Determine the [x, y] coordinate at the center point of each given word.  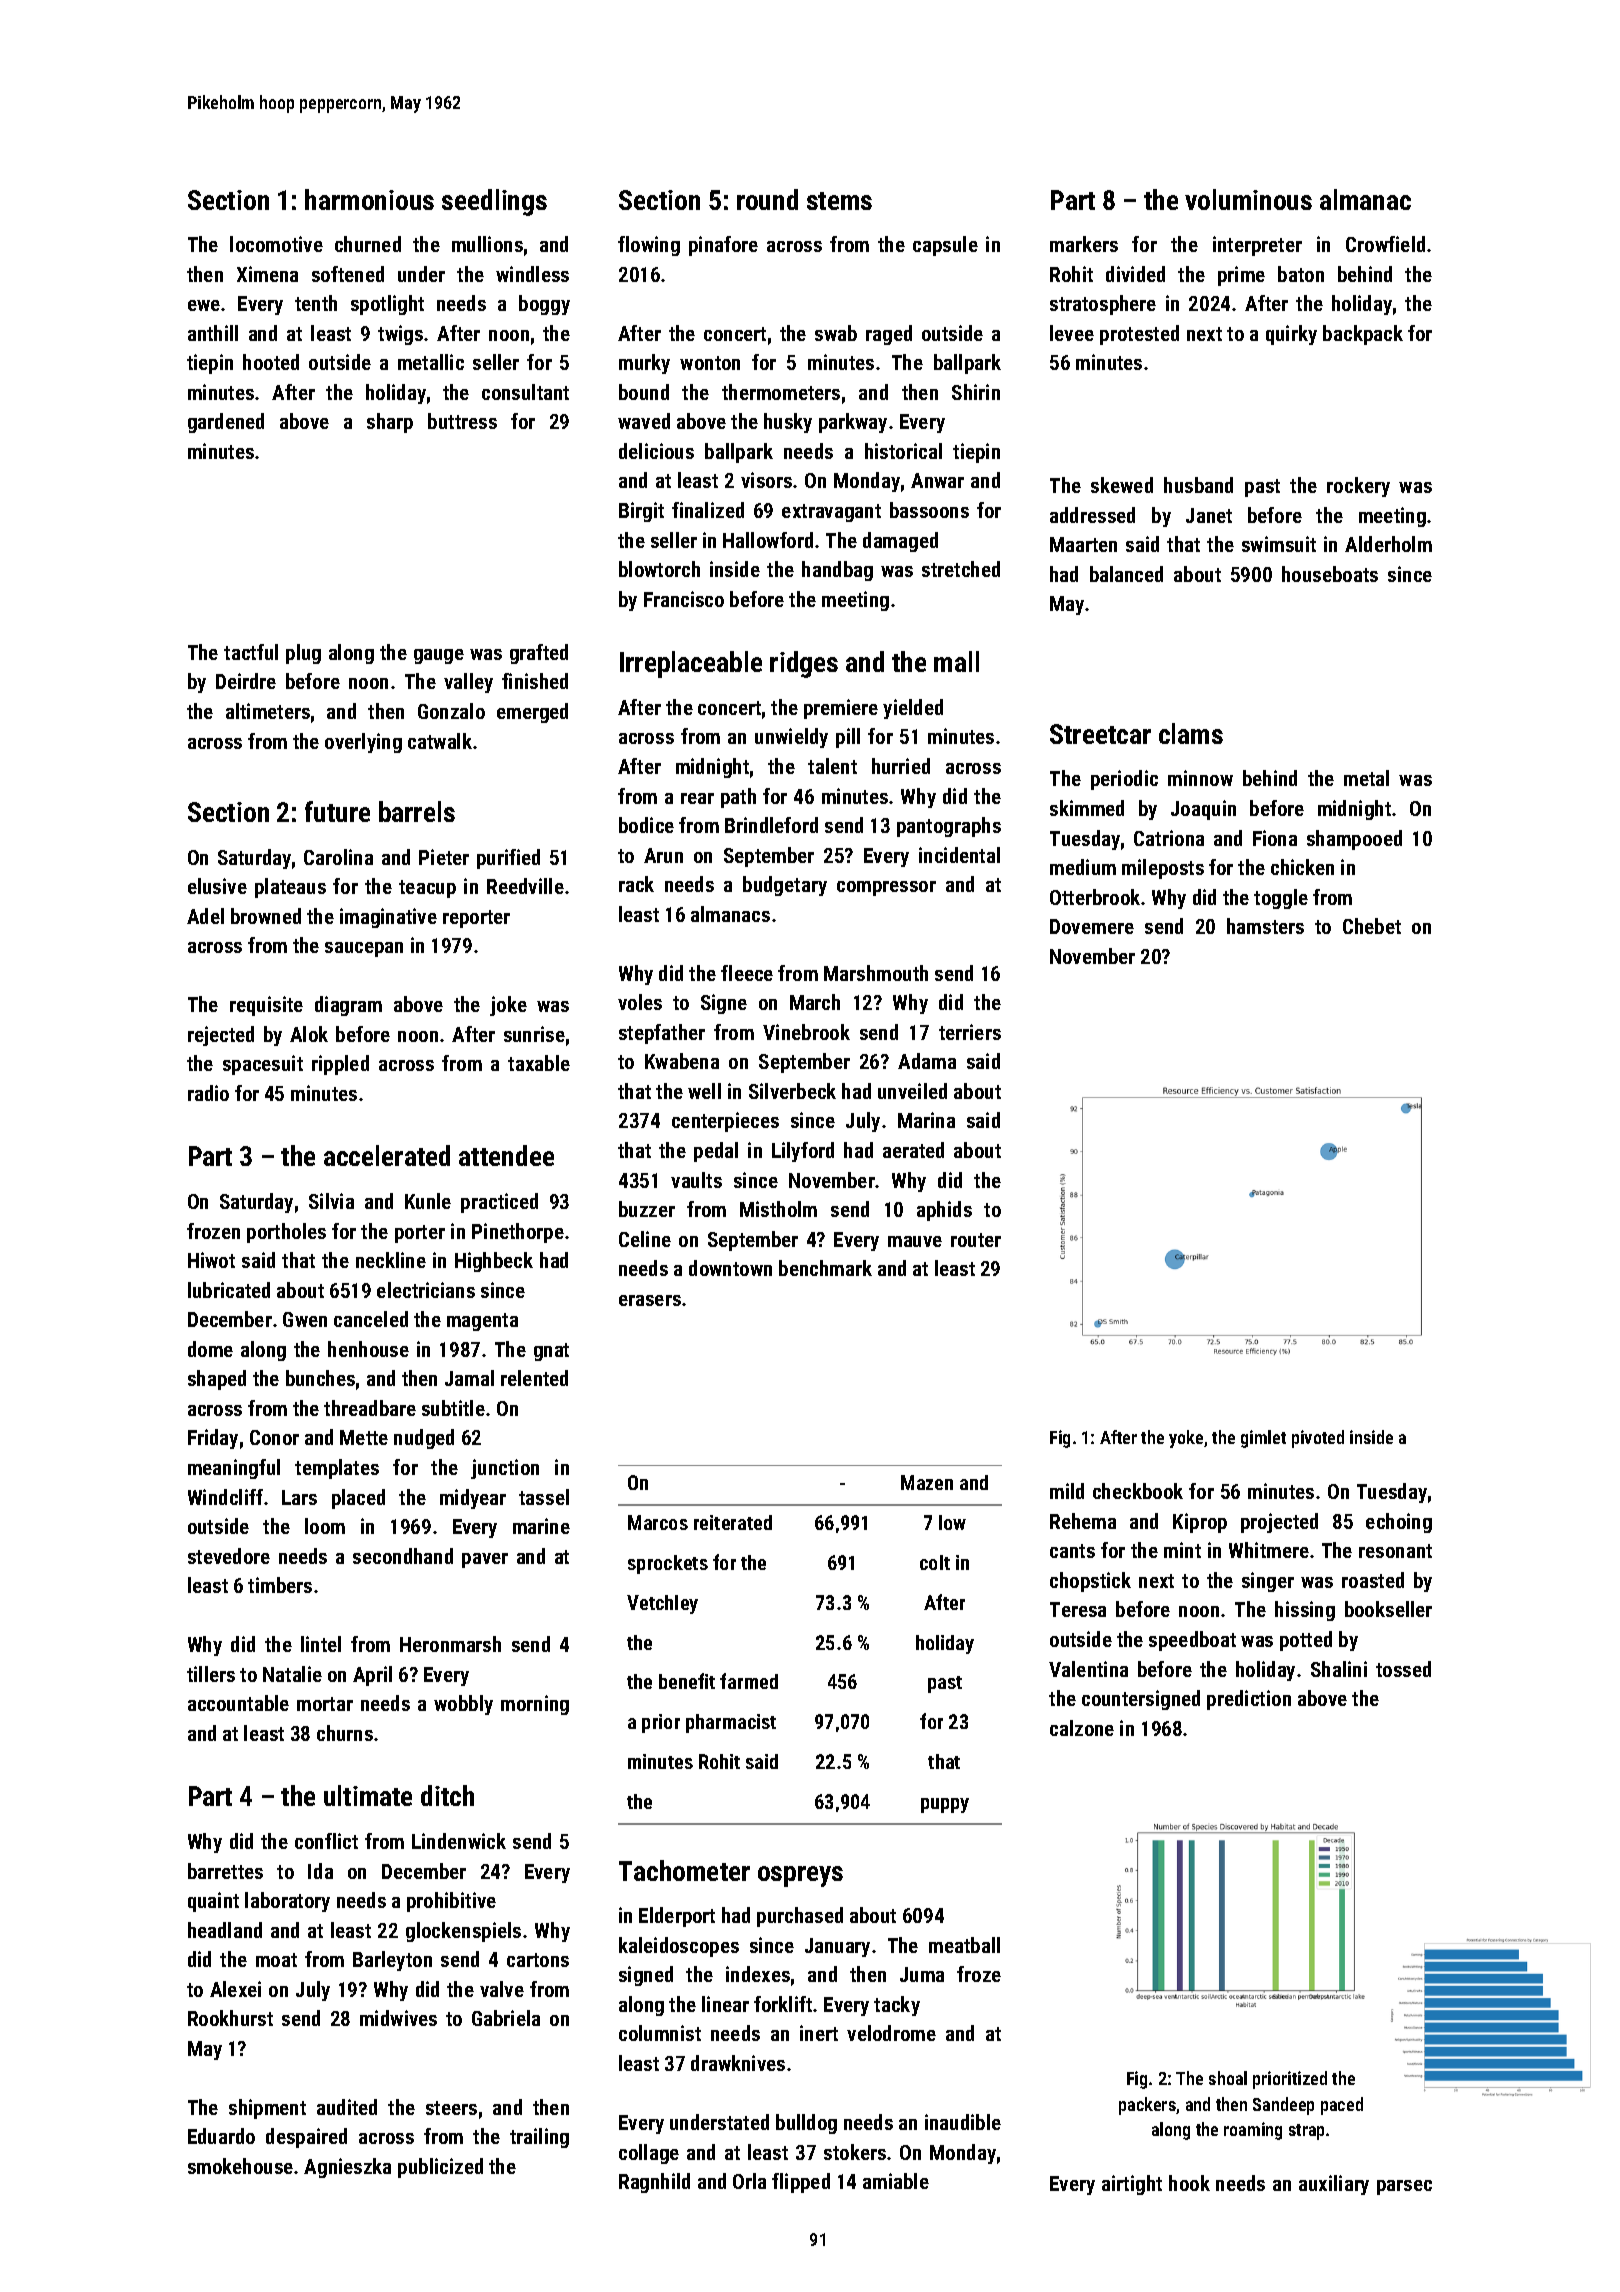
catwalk [440, 741]
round [767, 199]
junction [505, 1469]
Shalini [1339, 1669]
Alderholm [1388, 544]
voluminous [1248, 199]
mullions [487, 244]
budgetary [785, 886]
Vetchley [662, 1604]
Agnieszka [347, 2168]
